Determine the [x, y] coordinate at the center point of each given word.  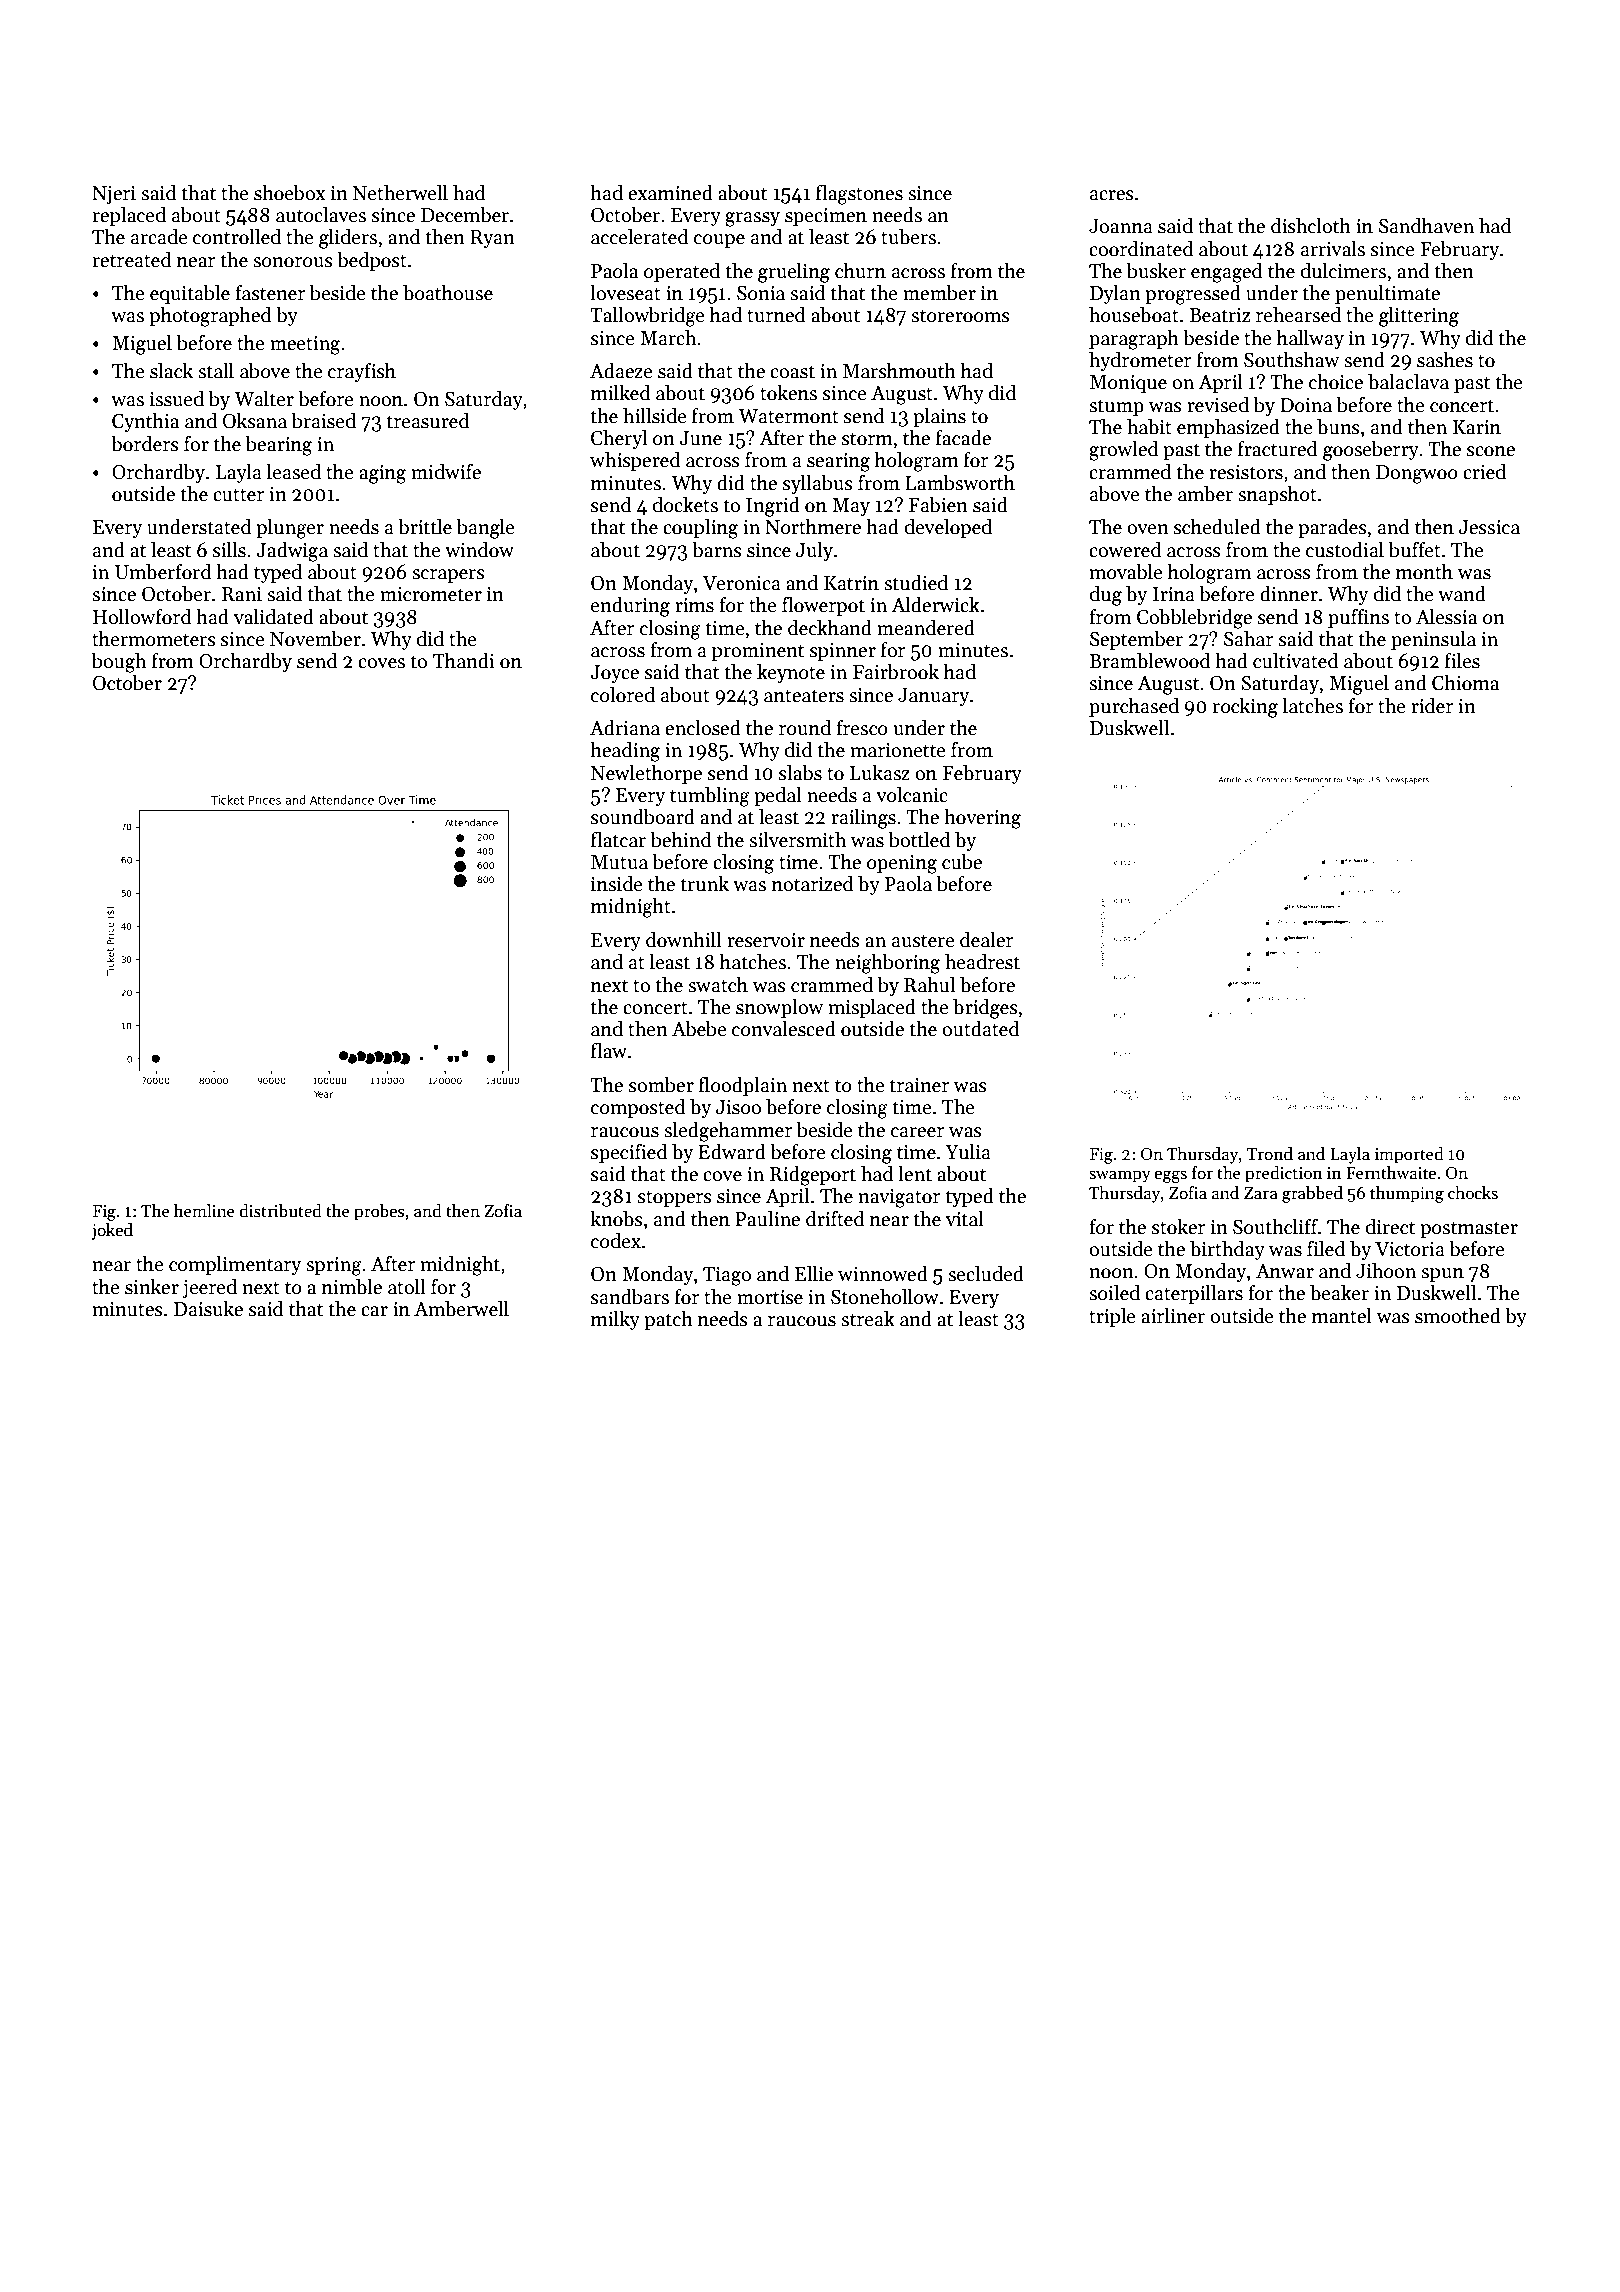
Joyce [614, 674]
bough [119, 663]
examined [670, 193]
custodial [1345, 550]
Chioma [1465, 683]
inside [617, 884]
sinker [152, 1287]
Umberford [163, 572]
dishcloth [1311, 226]
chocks [1473, 1193]
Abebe [699, 1029]
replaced [129, 216]
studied [916, 583]
